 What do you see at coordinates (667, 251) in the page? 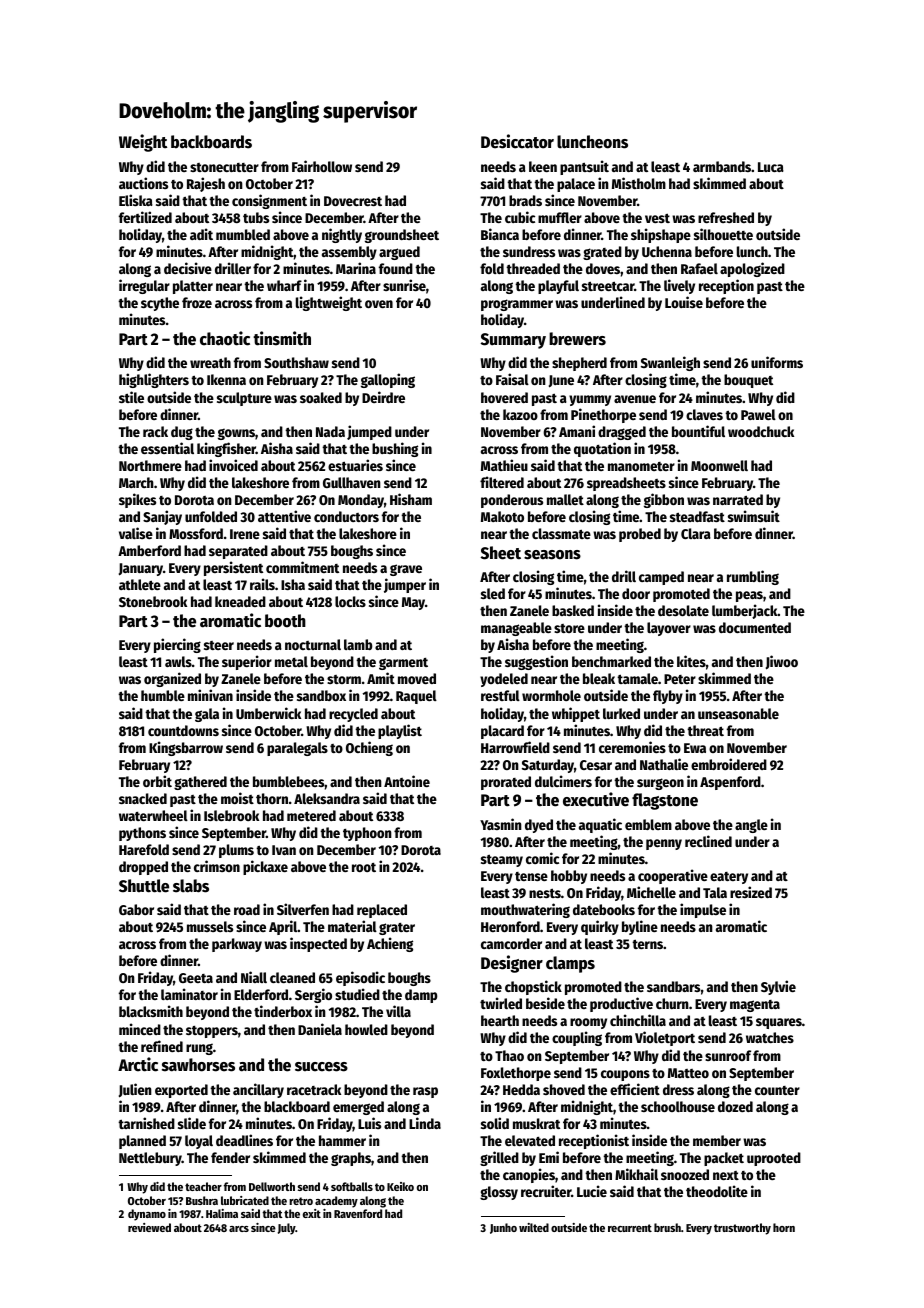
I see `Uchenna` at bounding box center [667, 251].
